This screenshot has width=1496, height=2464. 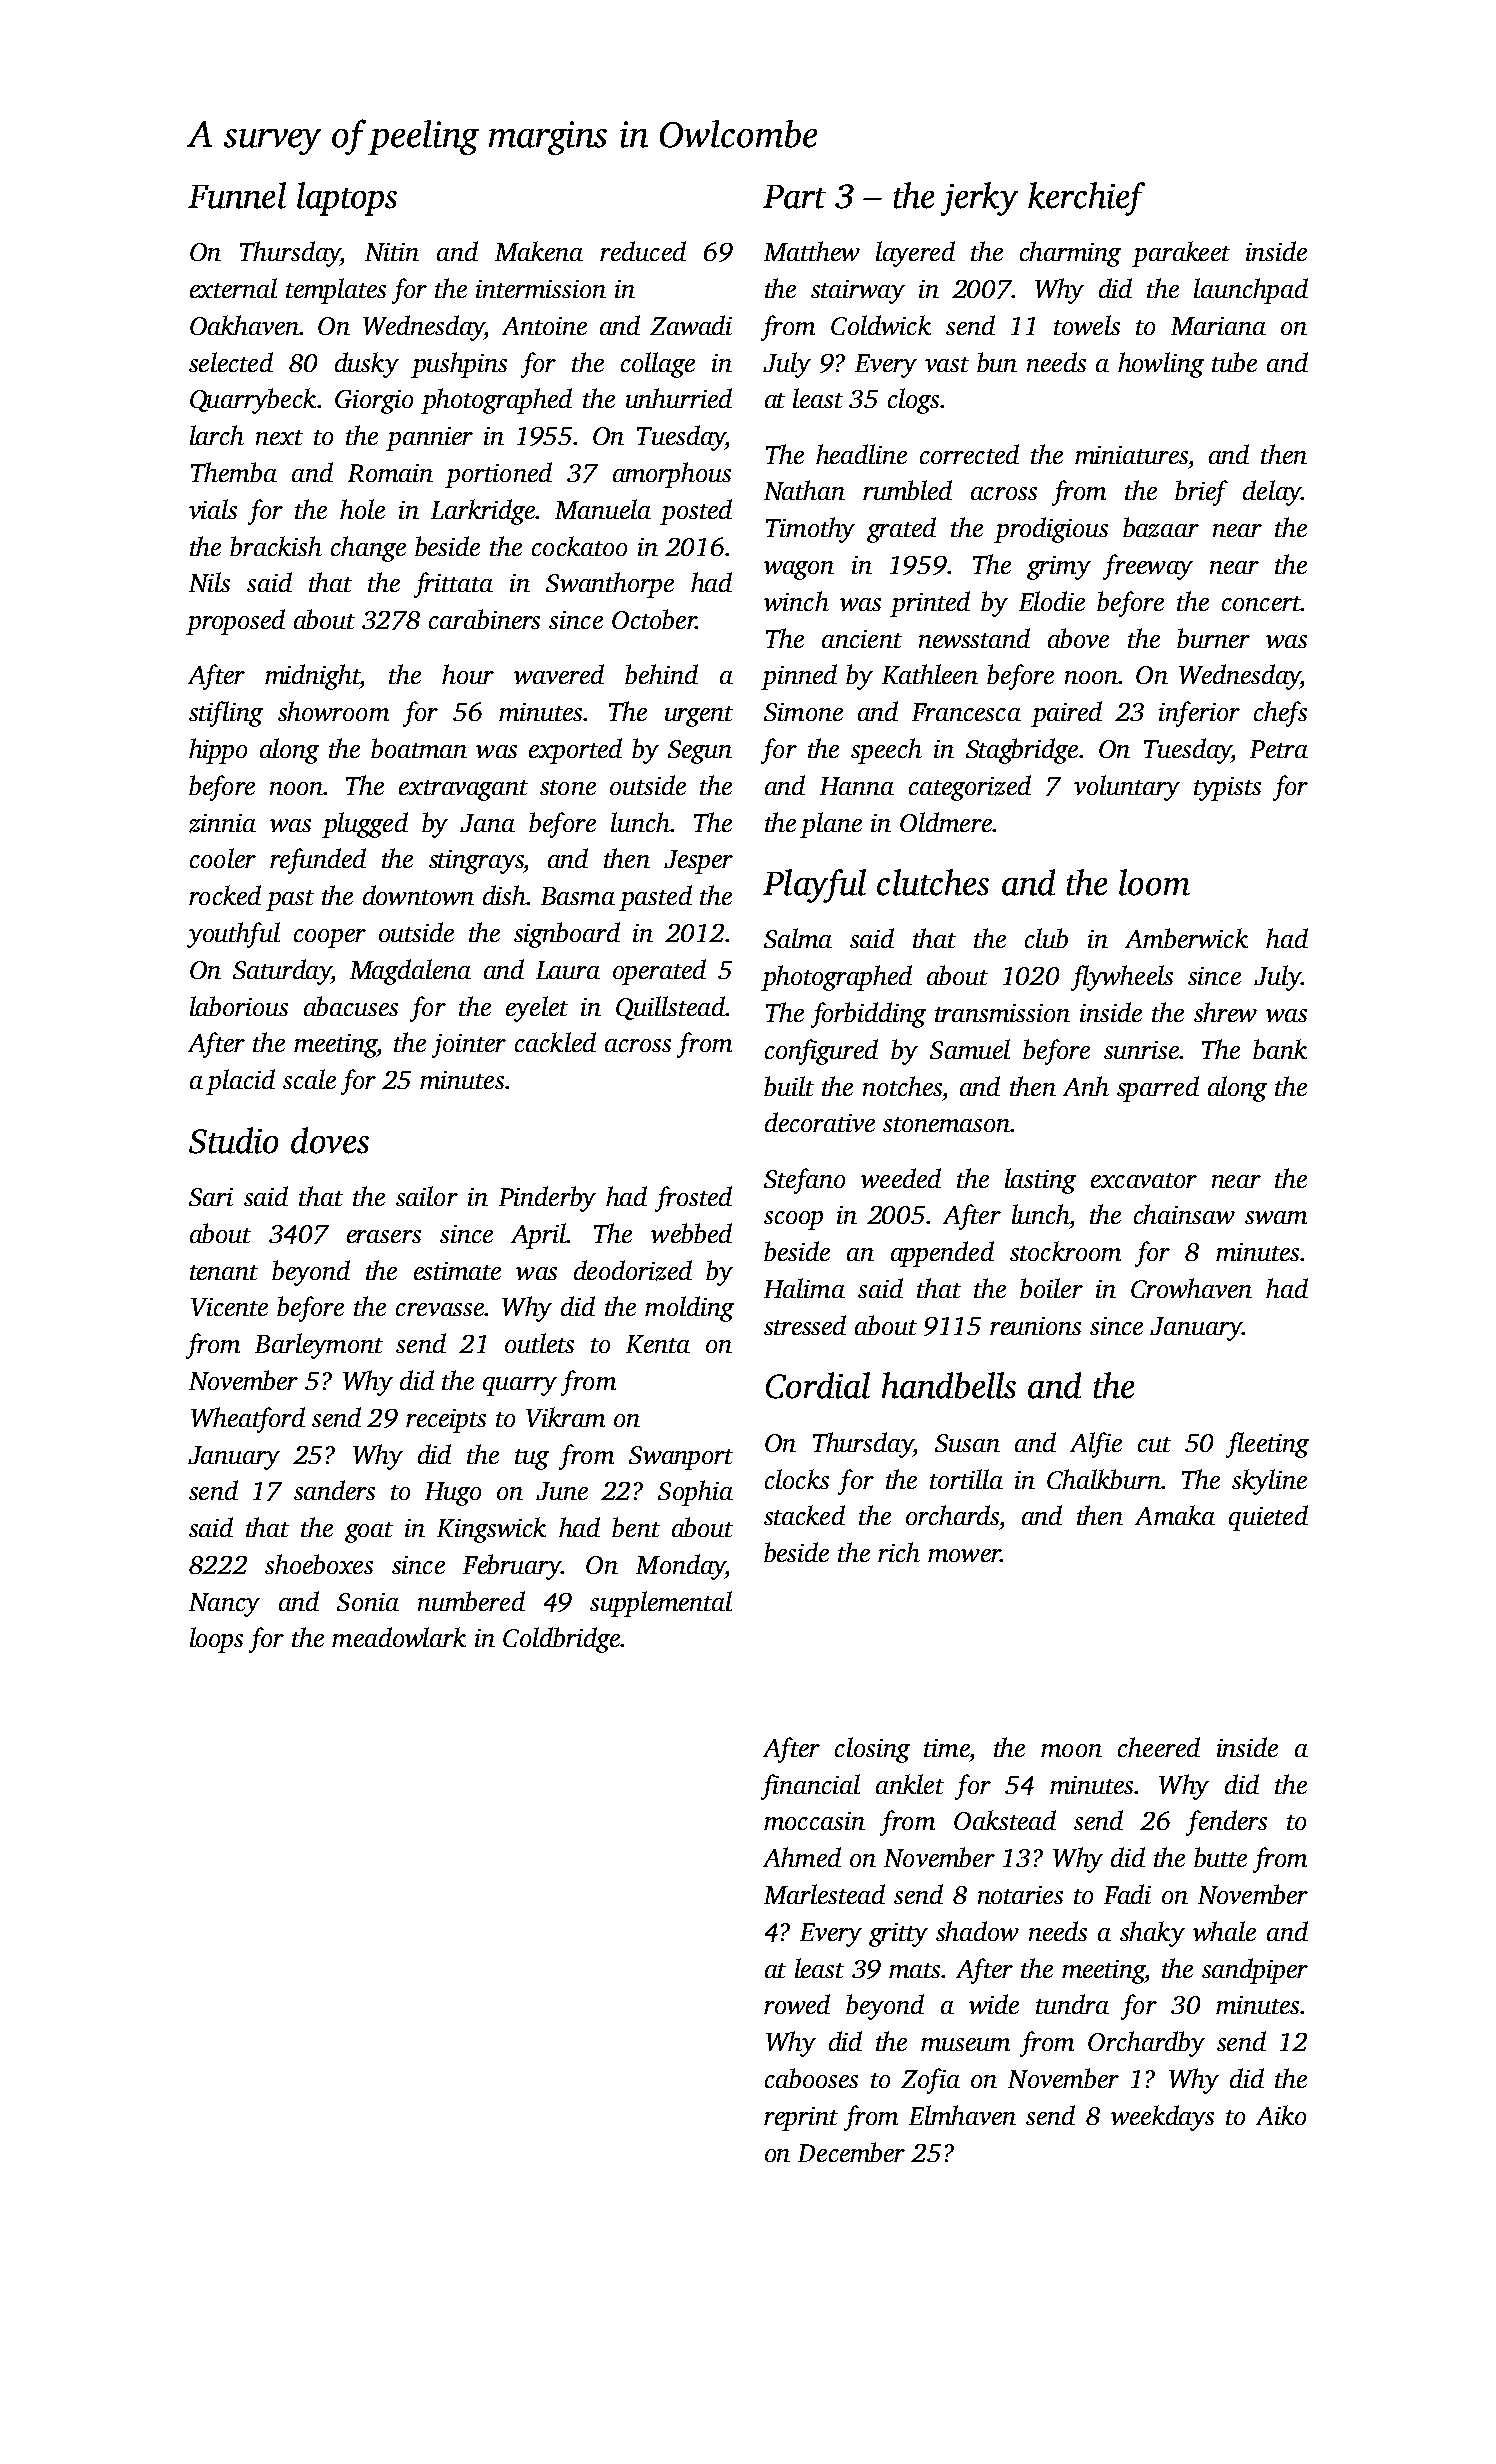 I want to click on December, so click(x=851, y=2152).
